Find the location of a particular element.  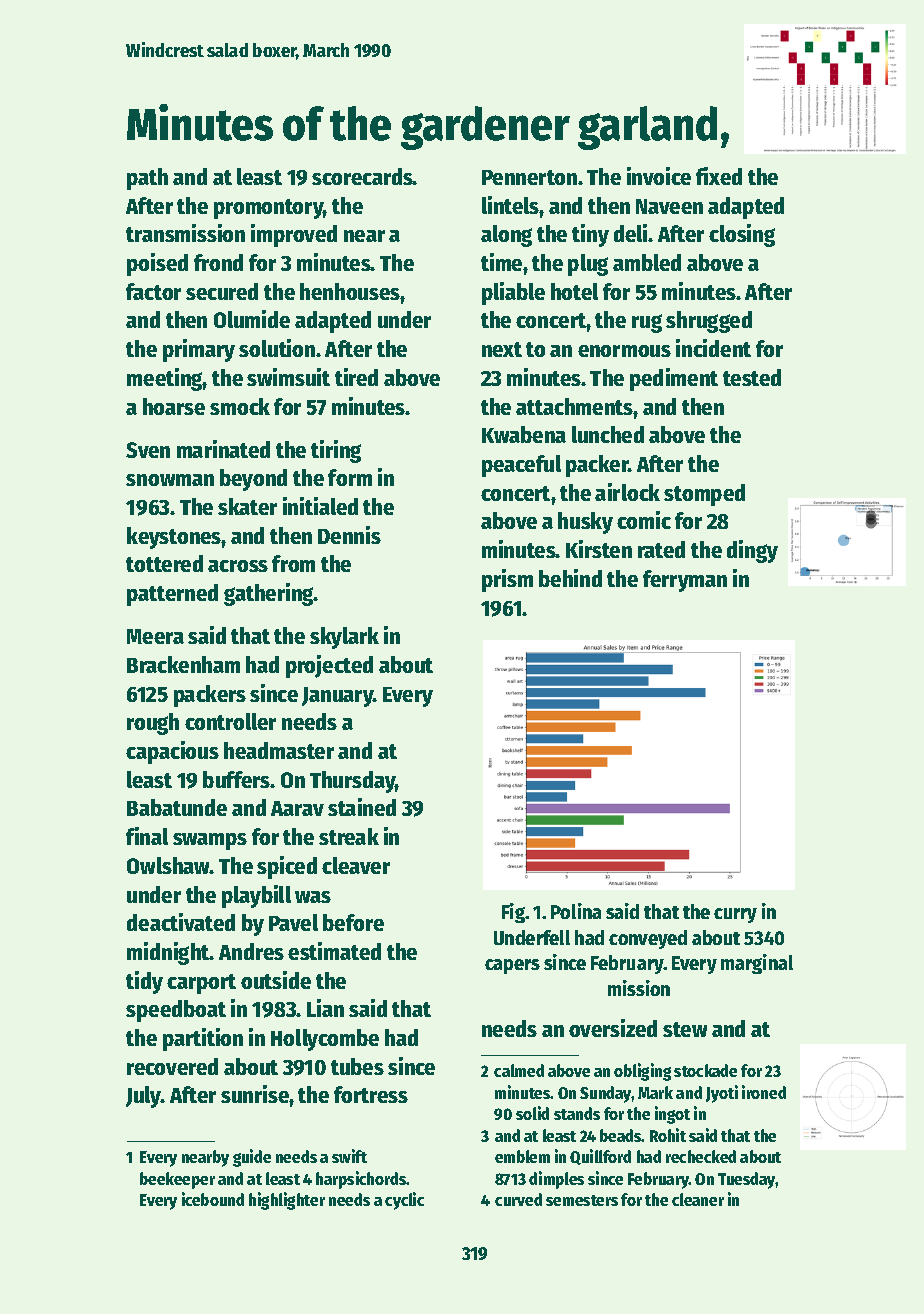

path is located at coordinates (147, 179).
